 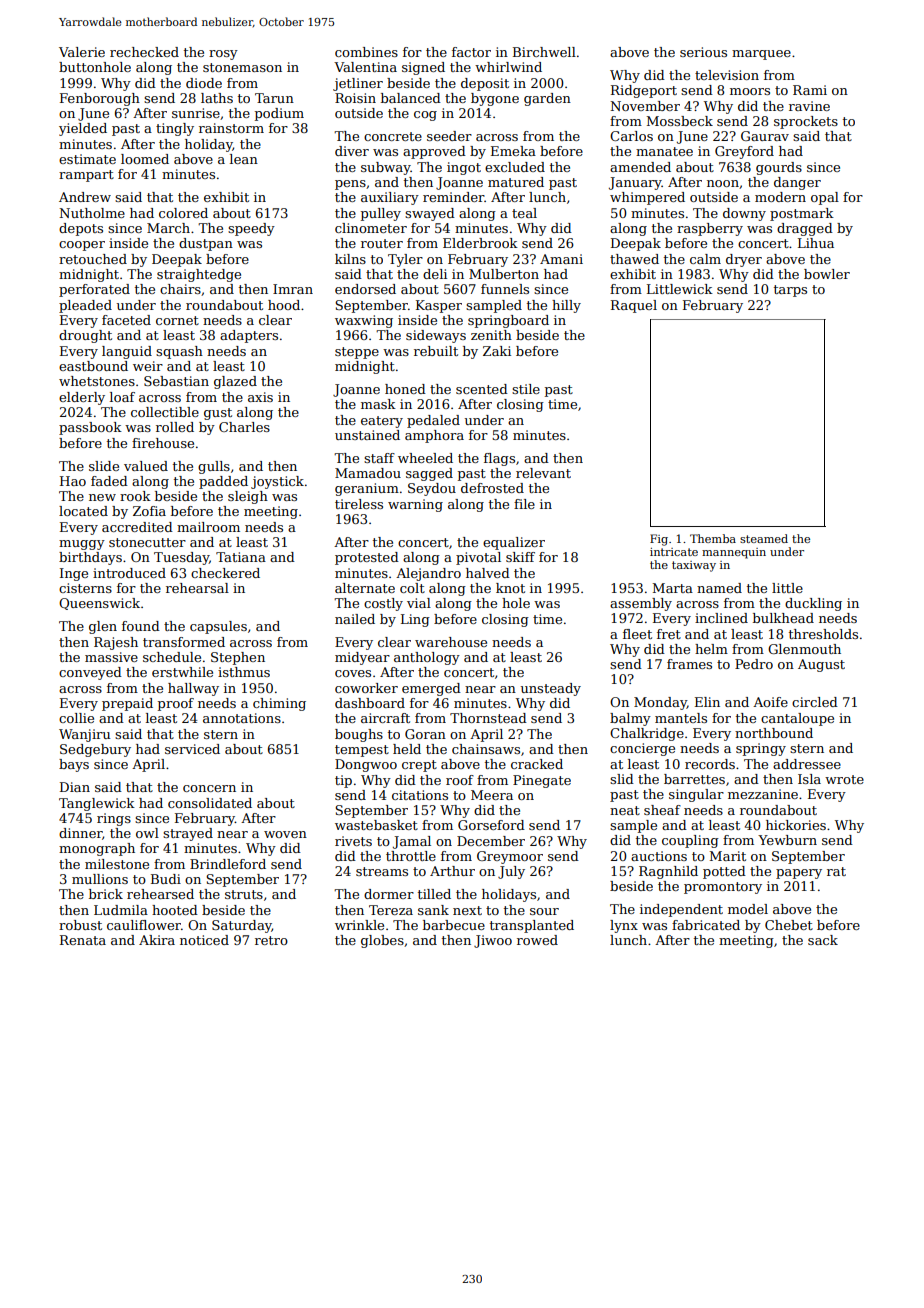 I want to click on gourds, so click(x=779, y=168).
